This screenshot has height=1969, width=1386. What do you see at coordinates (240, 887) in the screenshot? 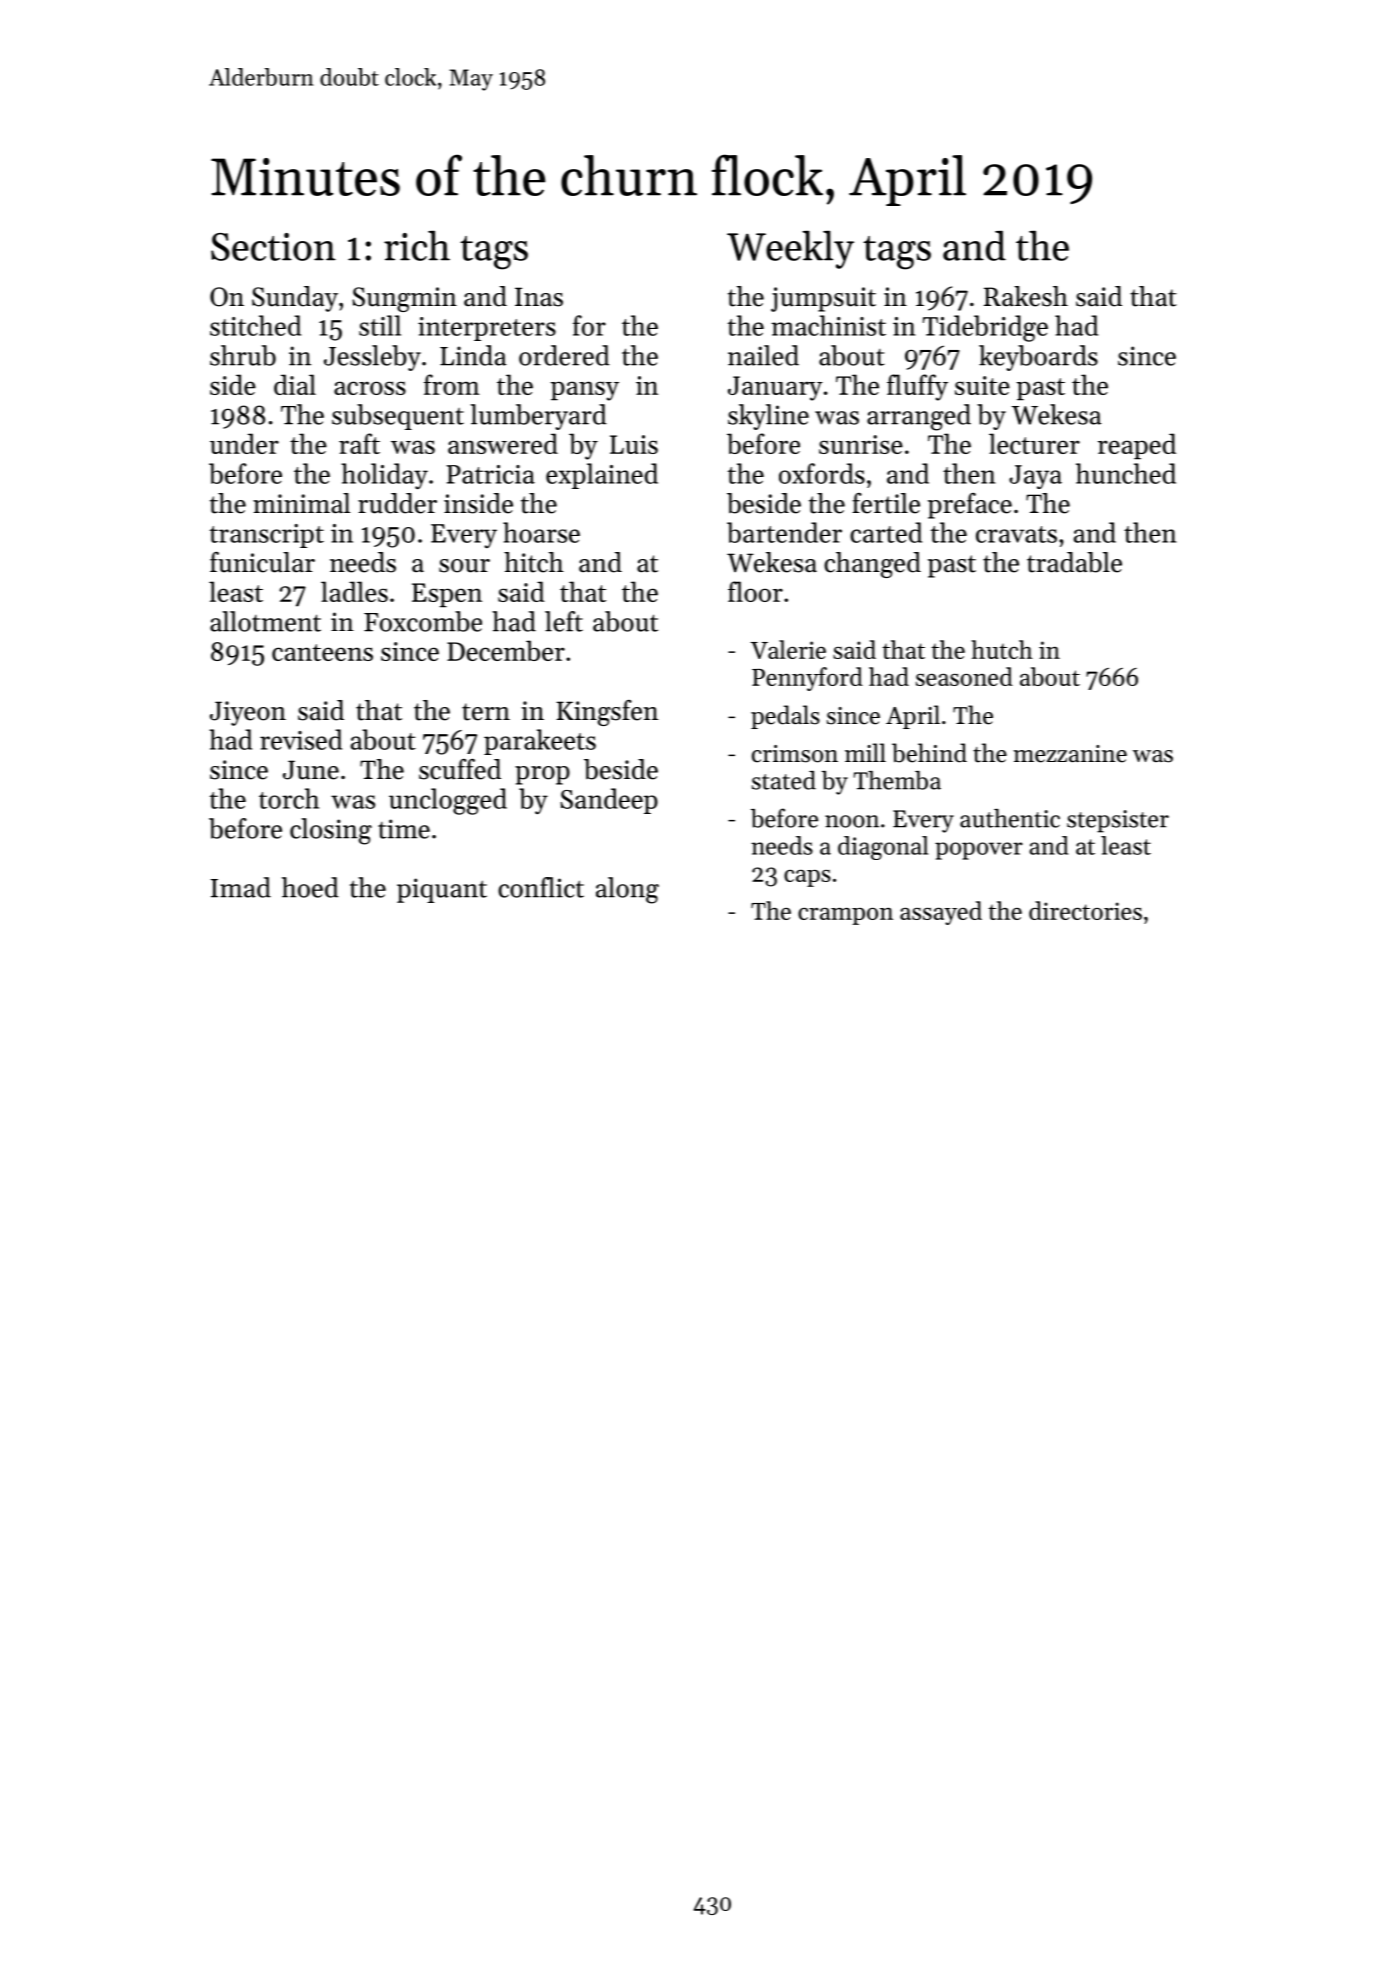
I see `Imad` at bounding box center [240, 887].
